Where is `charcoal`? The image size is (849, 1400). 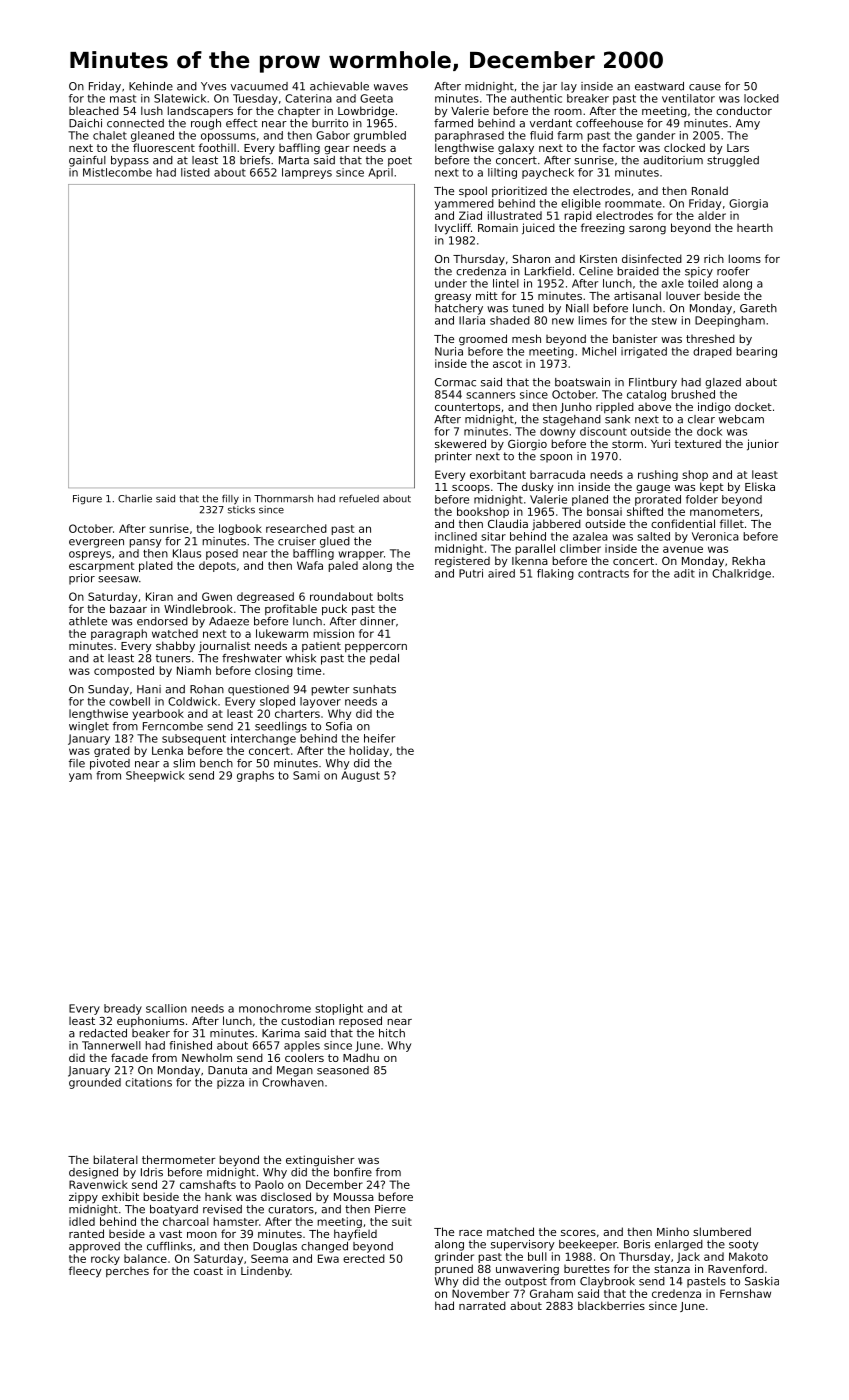
charcoal is located at coordinates (186, 1221).
